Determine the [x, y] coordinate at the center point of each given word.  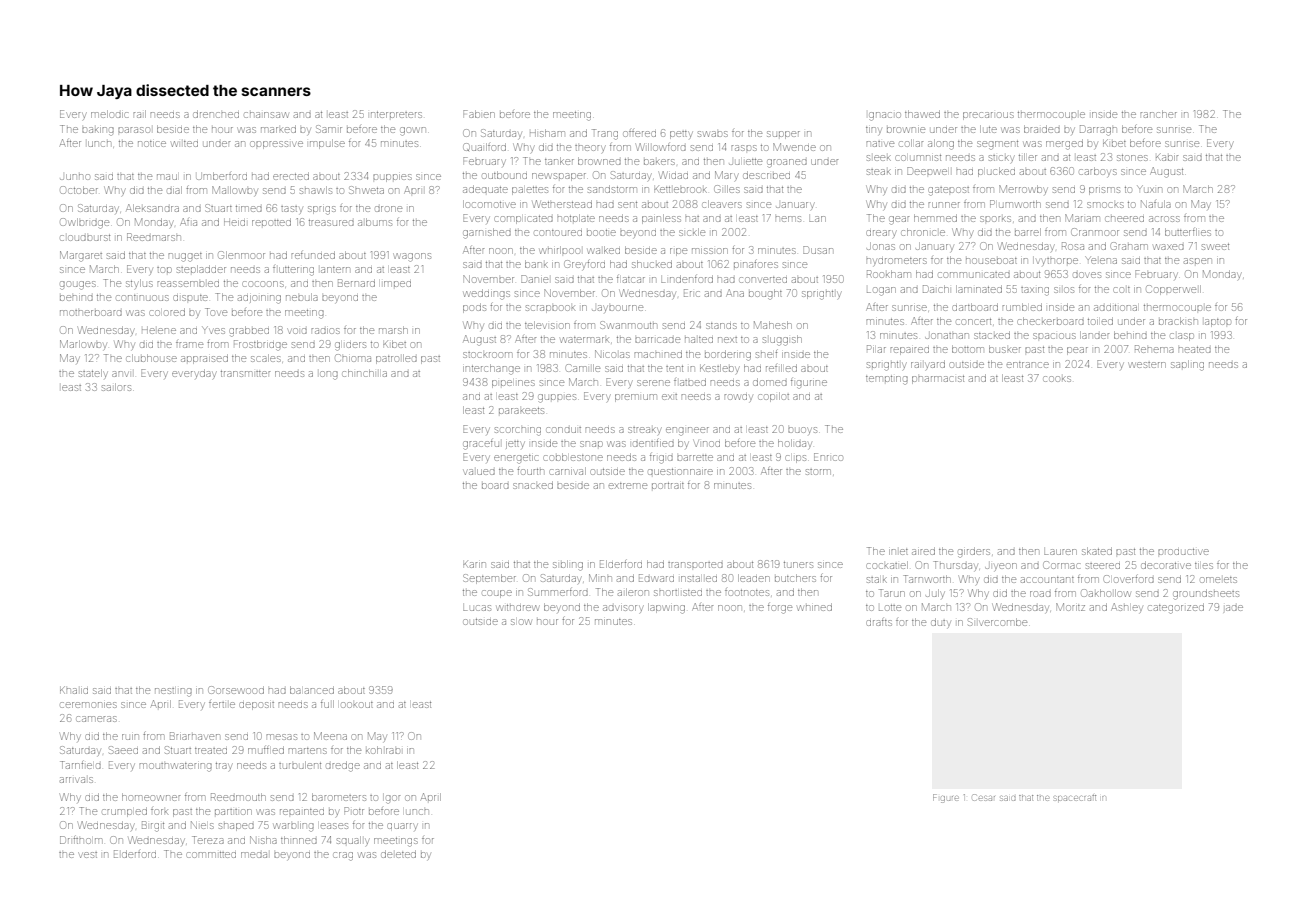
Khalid [74, 690]
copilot [773, 397]
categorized [1176, 608]
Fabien [479, 114]
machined [658, 354]
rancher [1159, 114]
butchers [795, 578]
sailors [116, 387]
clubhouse [151, 358]
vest [87, 855]
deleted [398, 854]
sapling [1187, 365]
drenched [216, 114]
